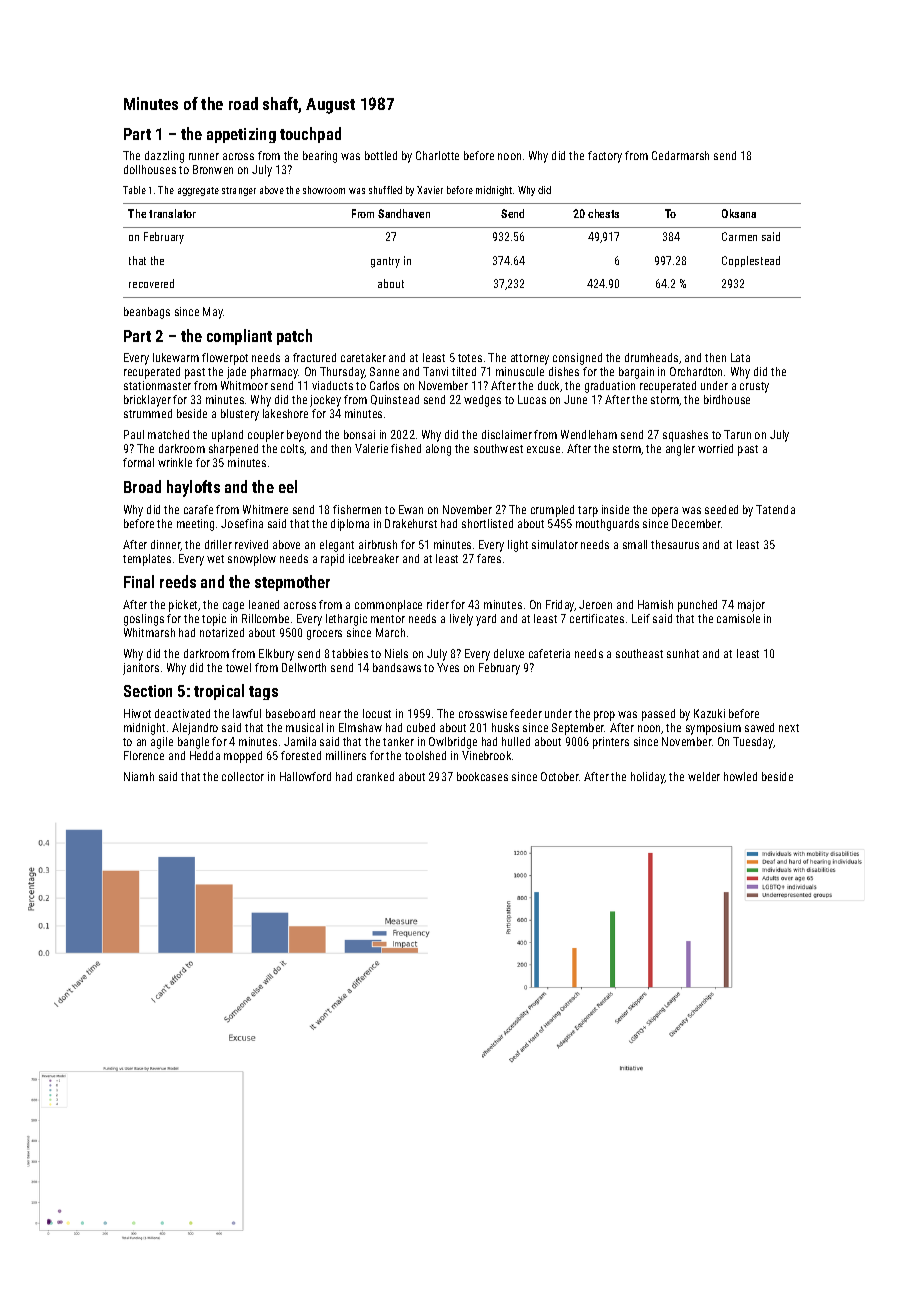  What do you see at coordinates (293, 449) in the page?
I see `colts` at bounding box center [293, 449].
